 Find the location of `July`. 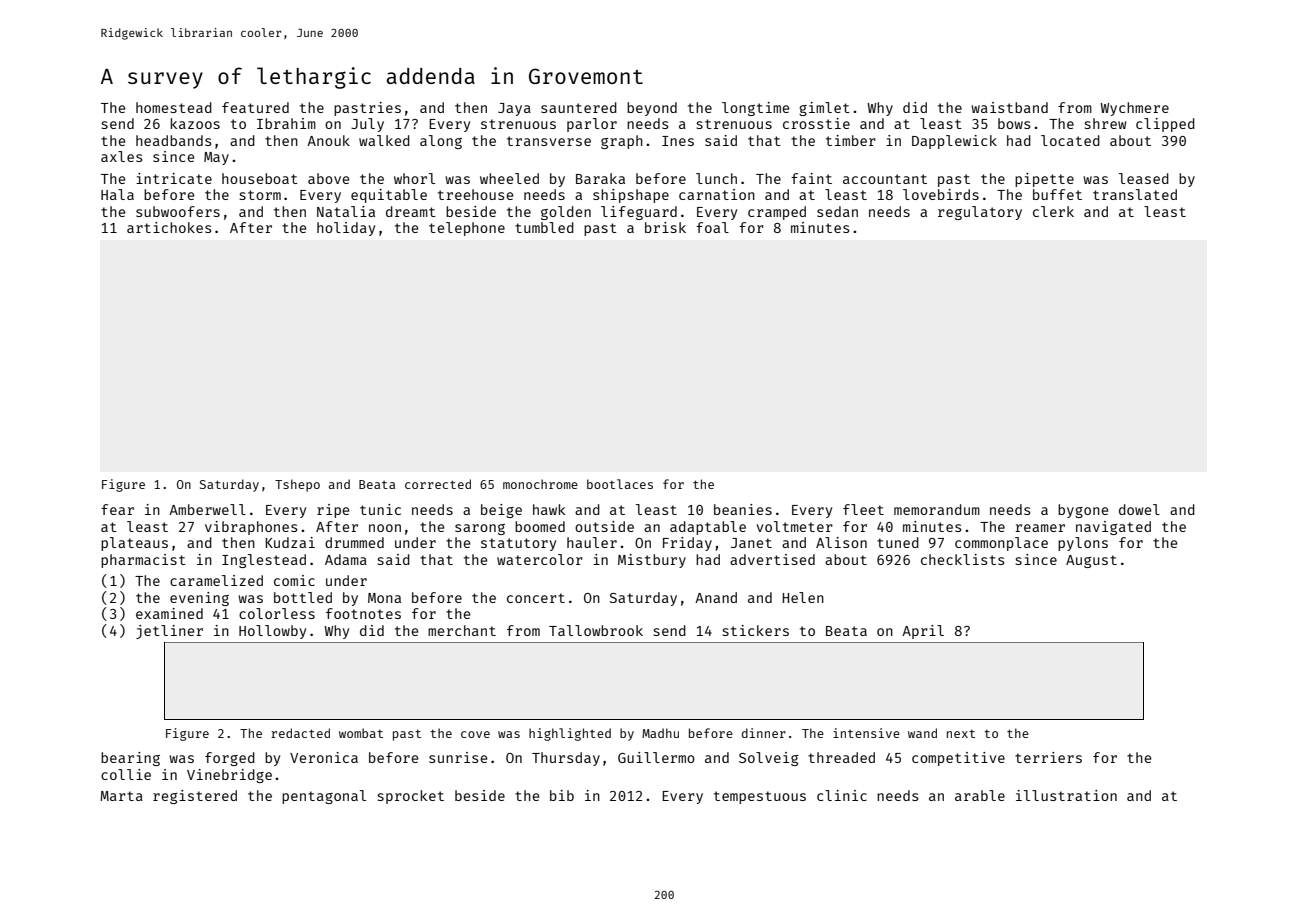

July is located at coordinates (367, 125).
